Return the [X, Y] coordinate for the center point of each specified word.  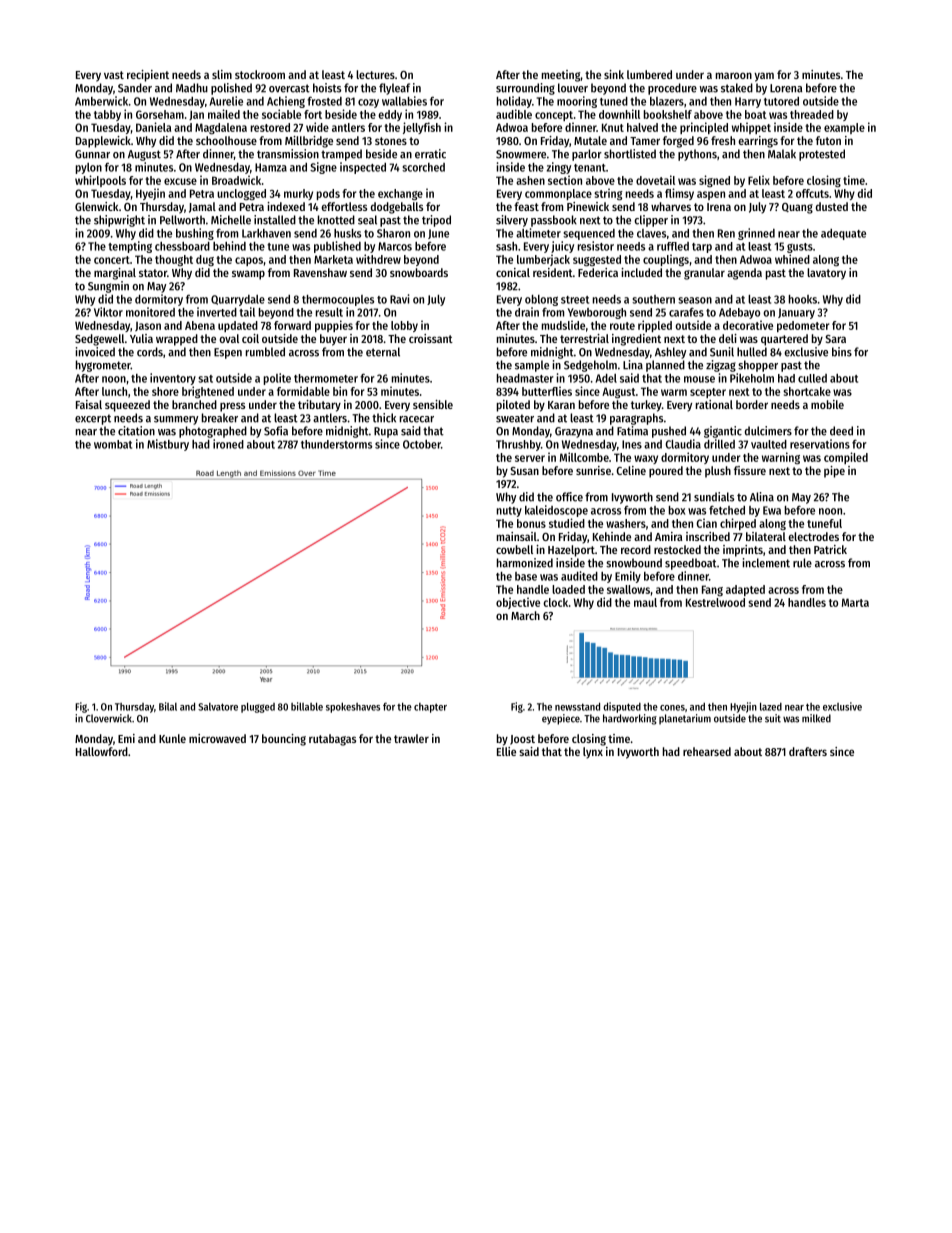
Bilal [168, 706]
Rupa [386, 432]
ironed [228, 444]
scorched [423, 167]
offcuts [812, 193]
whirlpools [100, 181]
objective [518, 603]
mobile [827, 404]
